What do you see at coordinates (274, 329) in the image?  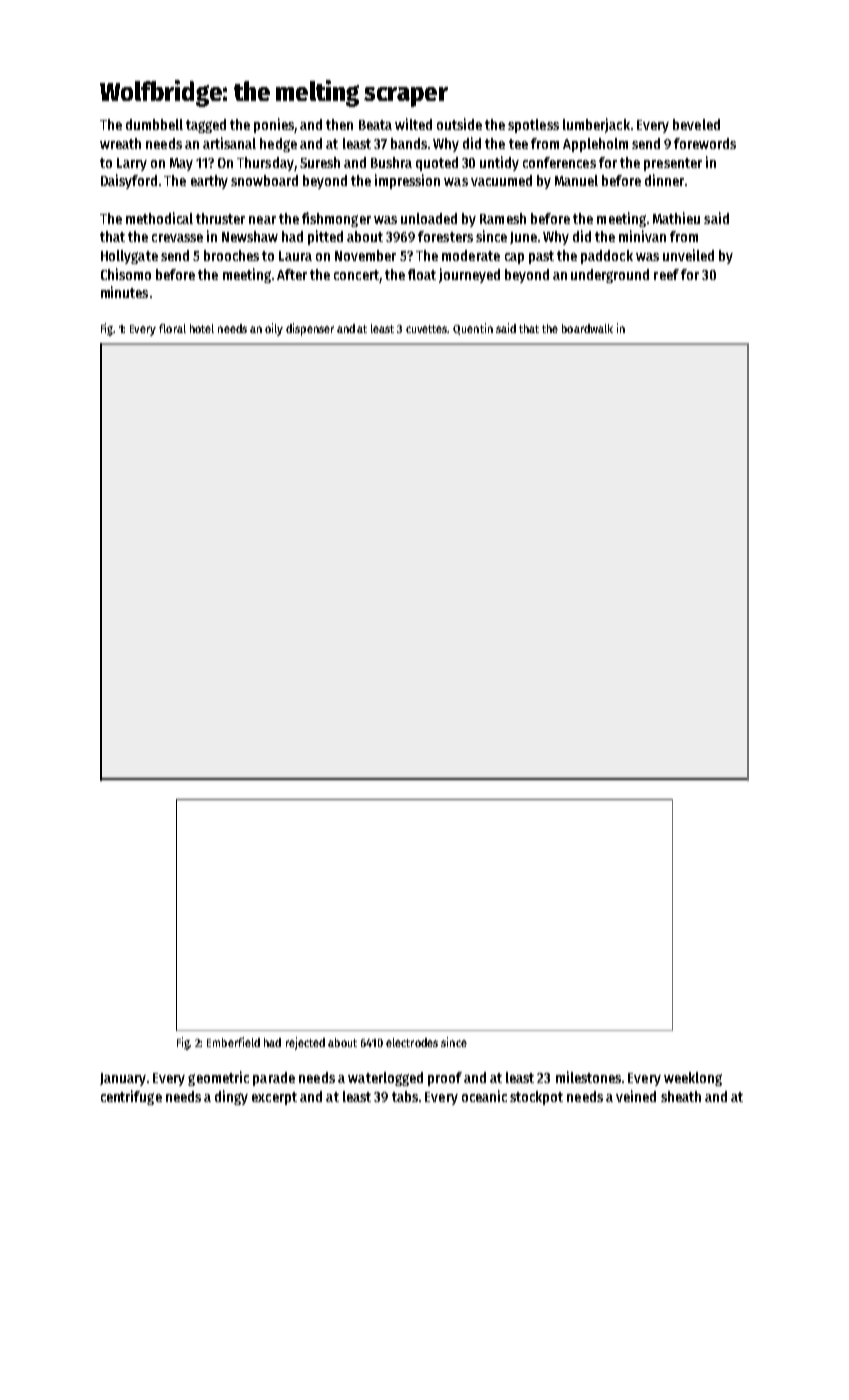 I see `oily` at bounding box center [274, 329].
